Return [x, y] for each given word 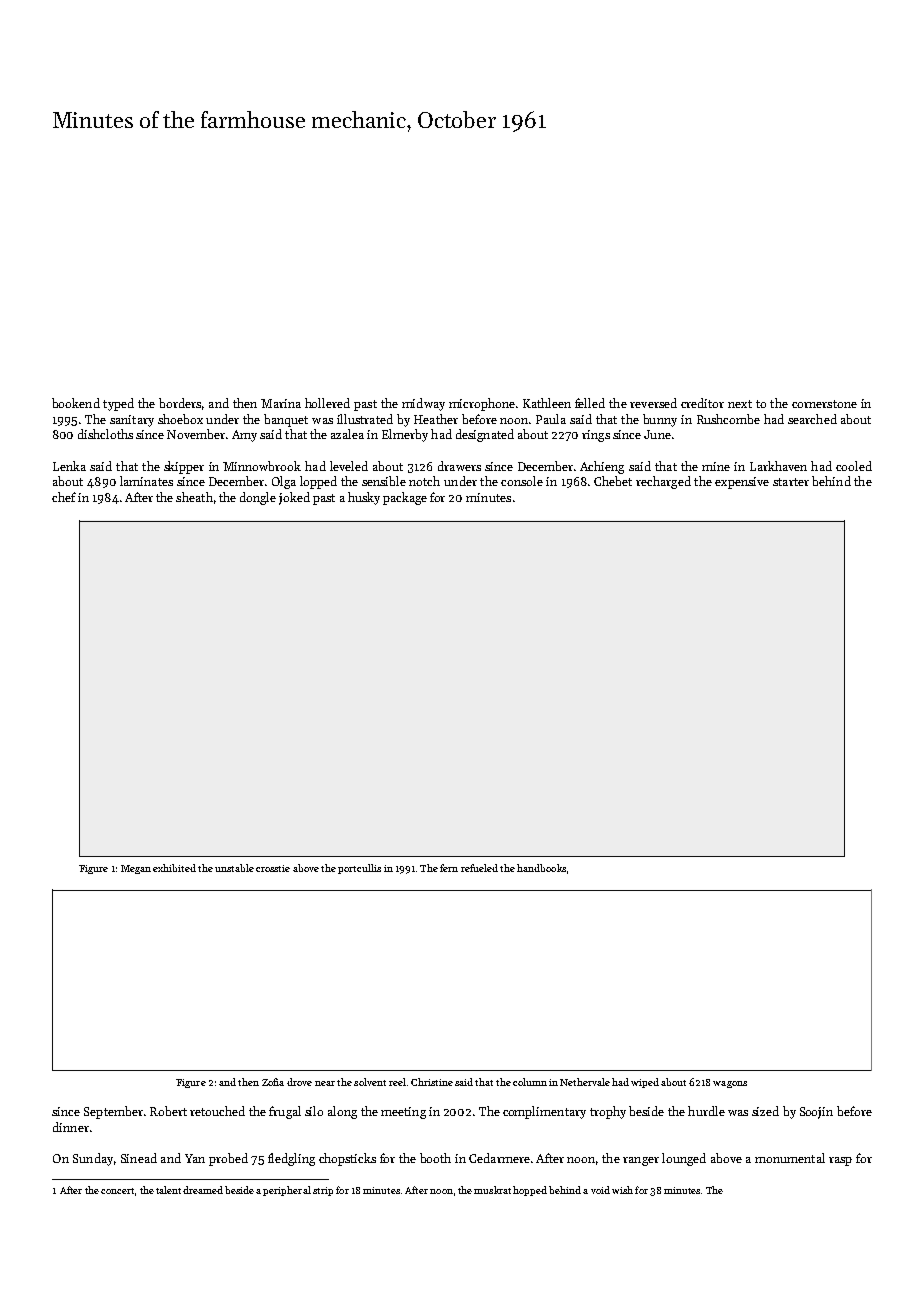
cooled [854, 466]
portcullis [359, 869]
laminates [146, 481]
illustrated [365, 419]
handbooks [541, 868]
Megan [136, 869]
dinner [71, 1127]
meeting [403, 1113]
